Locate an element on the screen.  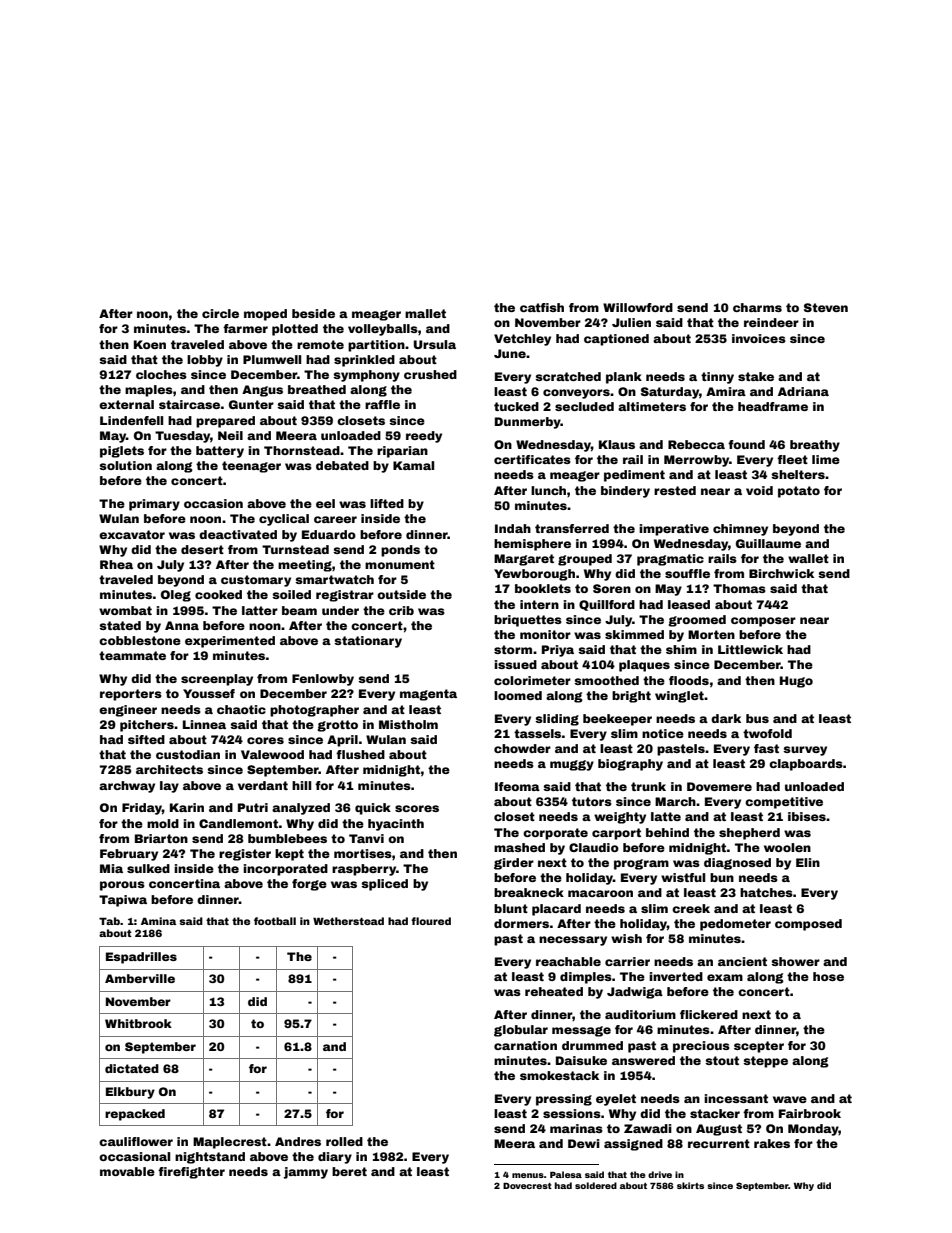
Steven is located at coordinates (826, 307).
